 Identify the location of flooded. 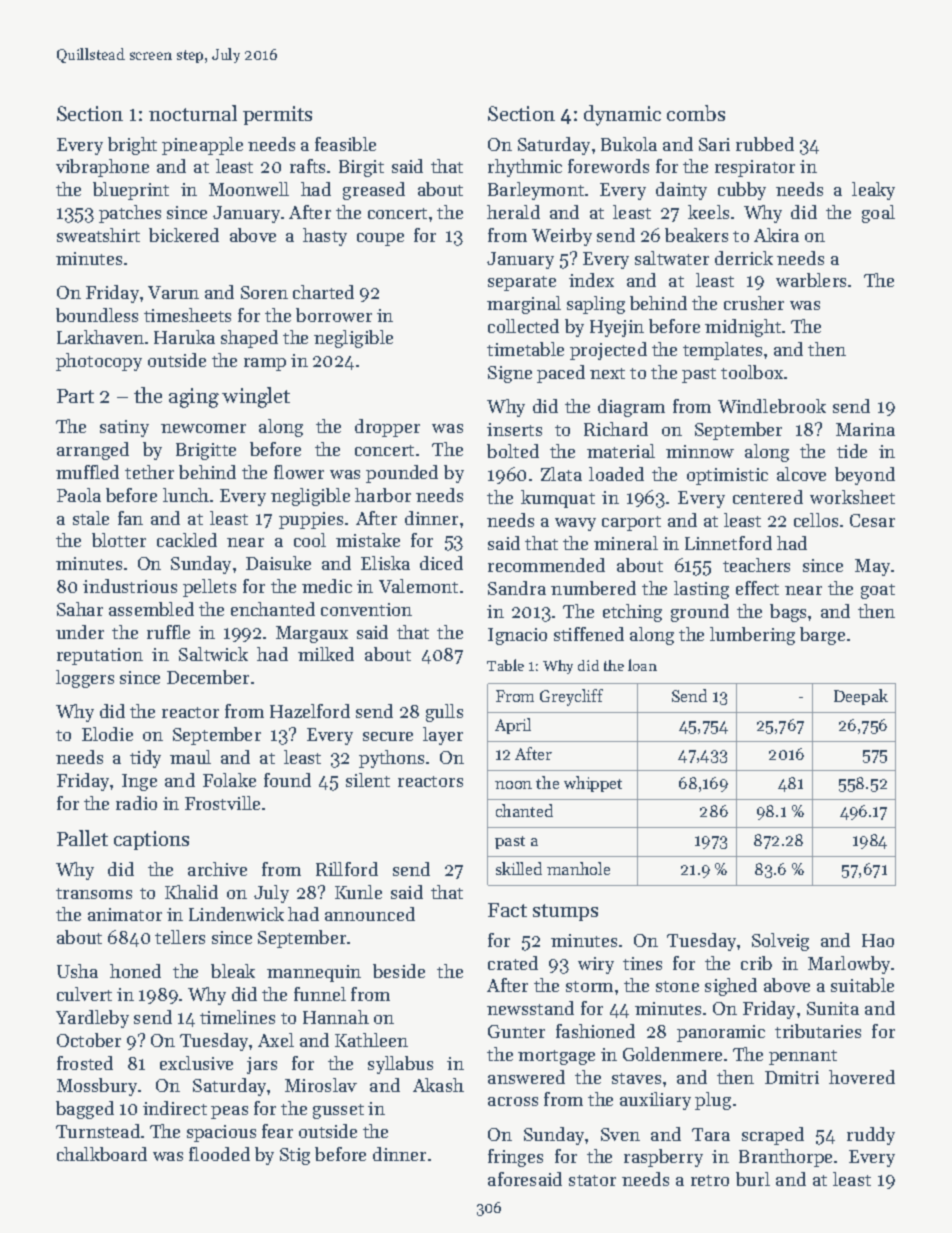
(219, 1154).
